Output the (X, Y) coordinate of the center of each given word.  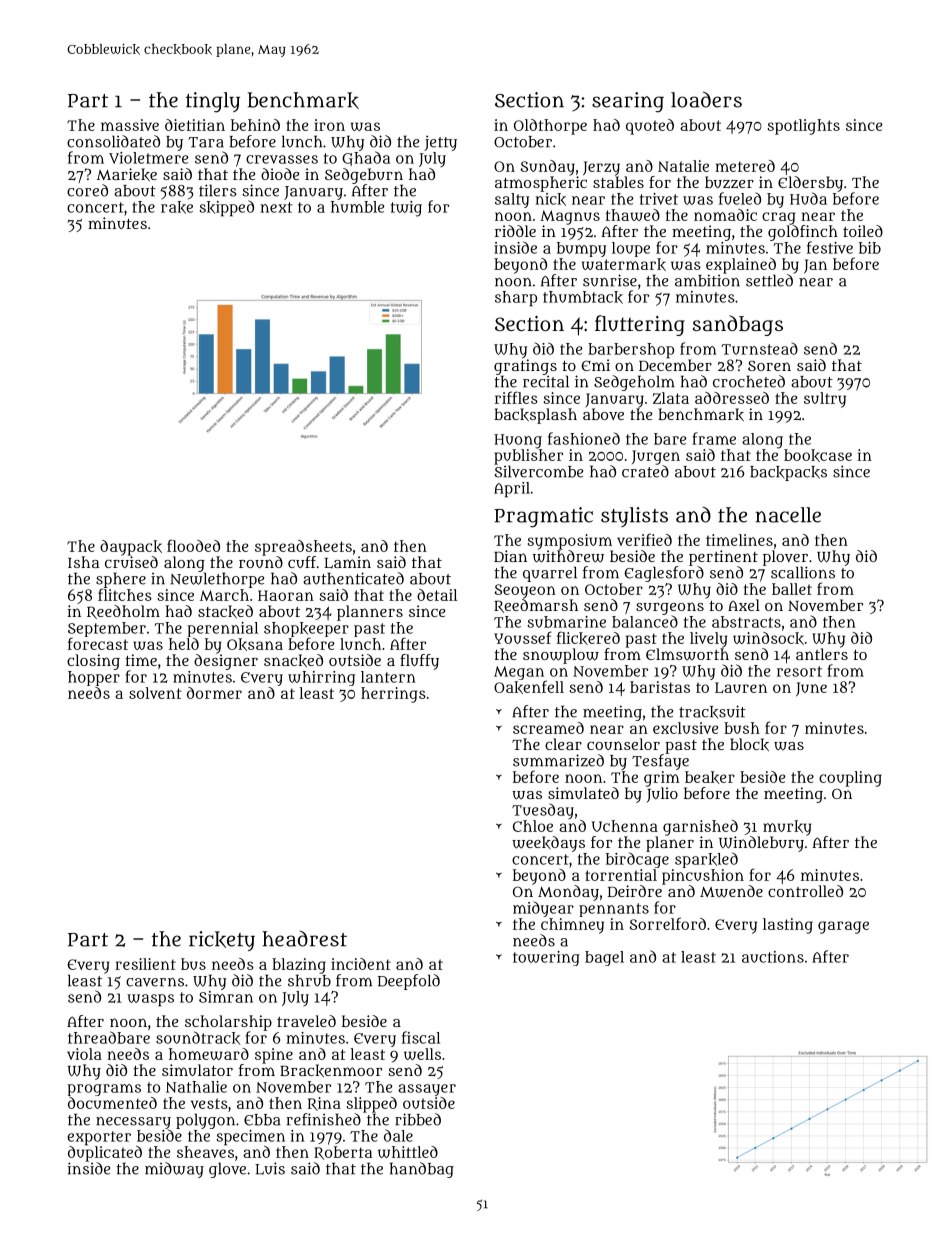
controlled (805, 891)
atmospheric (541, 184)
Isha (83, 562)
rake (177, 207)
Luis (270, 1168)
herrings (393, 695)
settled (769, 280)
